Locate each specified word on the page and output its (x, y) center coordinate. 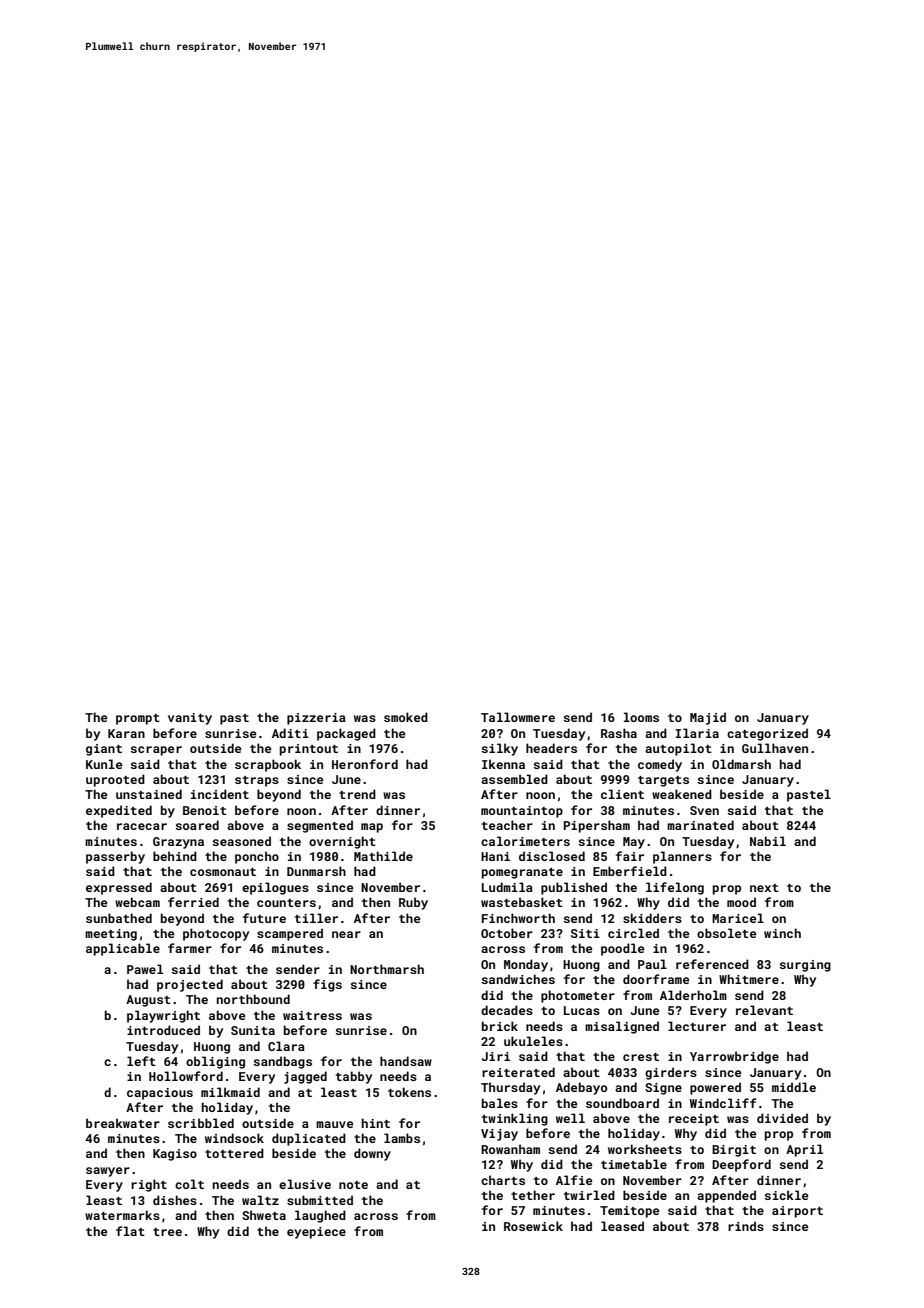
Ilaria (697, 733)
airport (797, 1212)
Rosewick (533, 1226)
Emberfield (630, 871)
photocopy (216, 934)
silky (500, 749)
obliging (215, 1062)
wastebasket (522, 902)
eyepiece (316, 1233)
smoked (406, 717)
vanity (190, 719)
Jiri (496, 1056)
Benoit (205, 810)
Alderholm (693, 995)
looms (641, 717)
